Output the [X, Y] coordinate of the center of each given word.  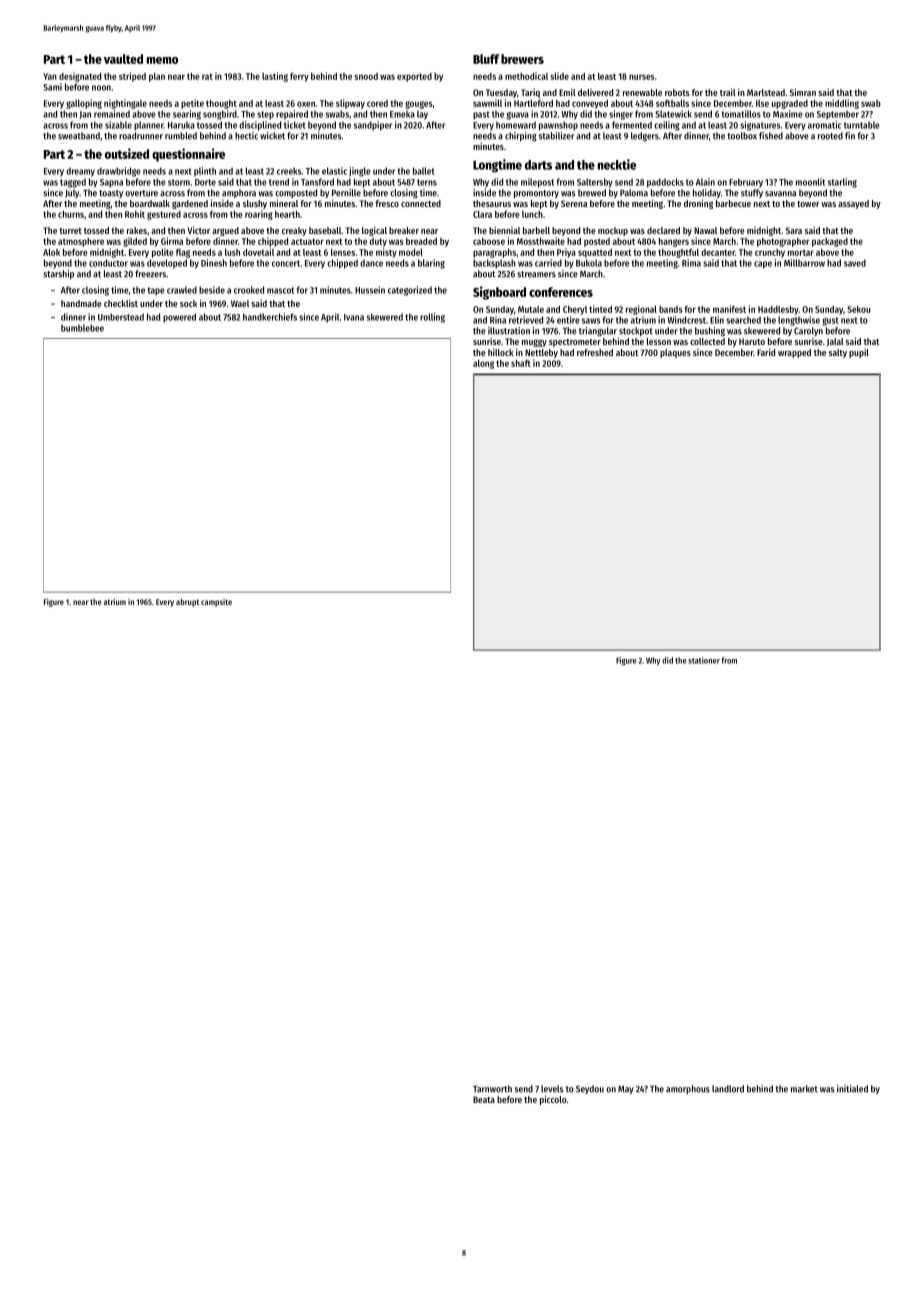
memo [162, 60]
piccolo [553, 1100]
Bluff [486, 59]
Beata [484, 1099]
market [804, 1089]
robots [677, 92]
